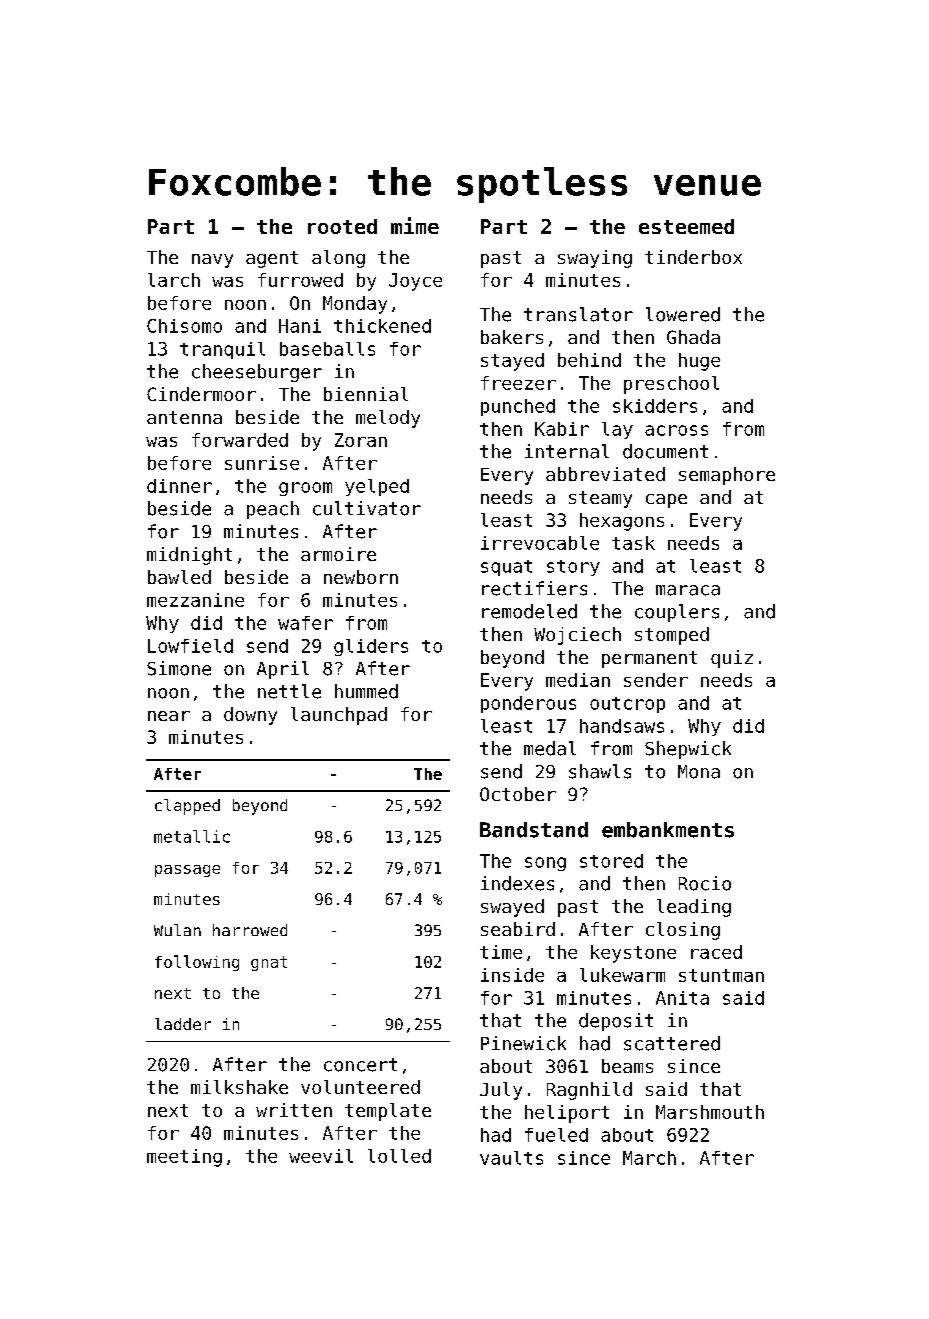 This screenshot has width=929, height=1319. Describe the element at coordinates (269, 963) in the screenshot. I see `gnat` at that location.
